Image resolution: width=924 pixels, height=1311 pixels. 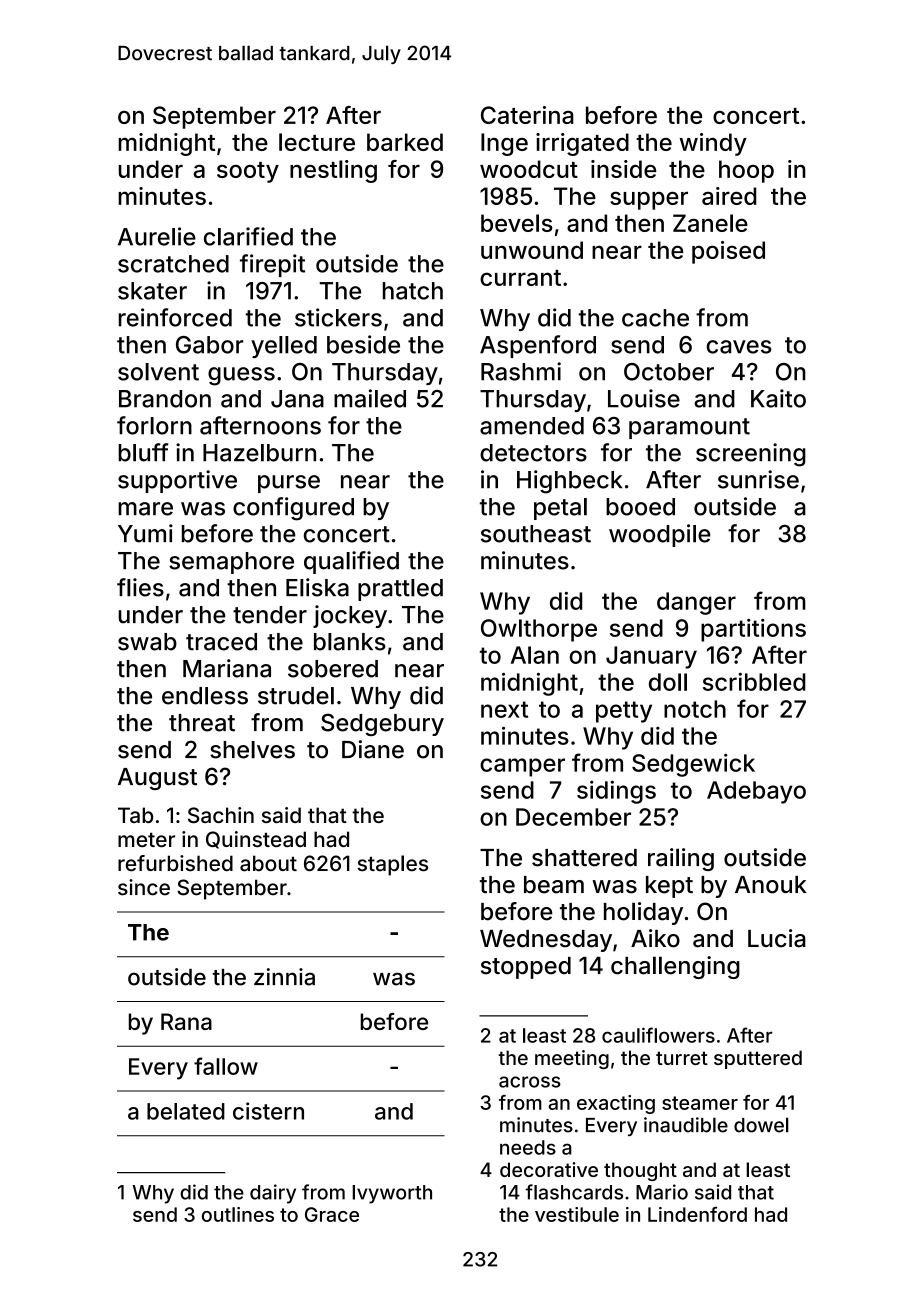 I want to click on scribbled, so click(x=754, y=682).
